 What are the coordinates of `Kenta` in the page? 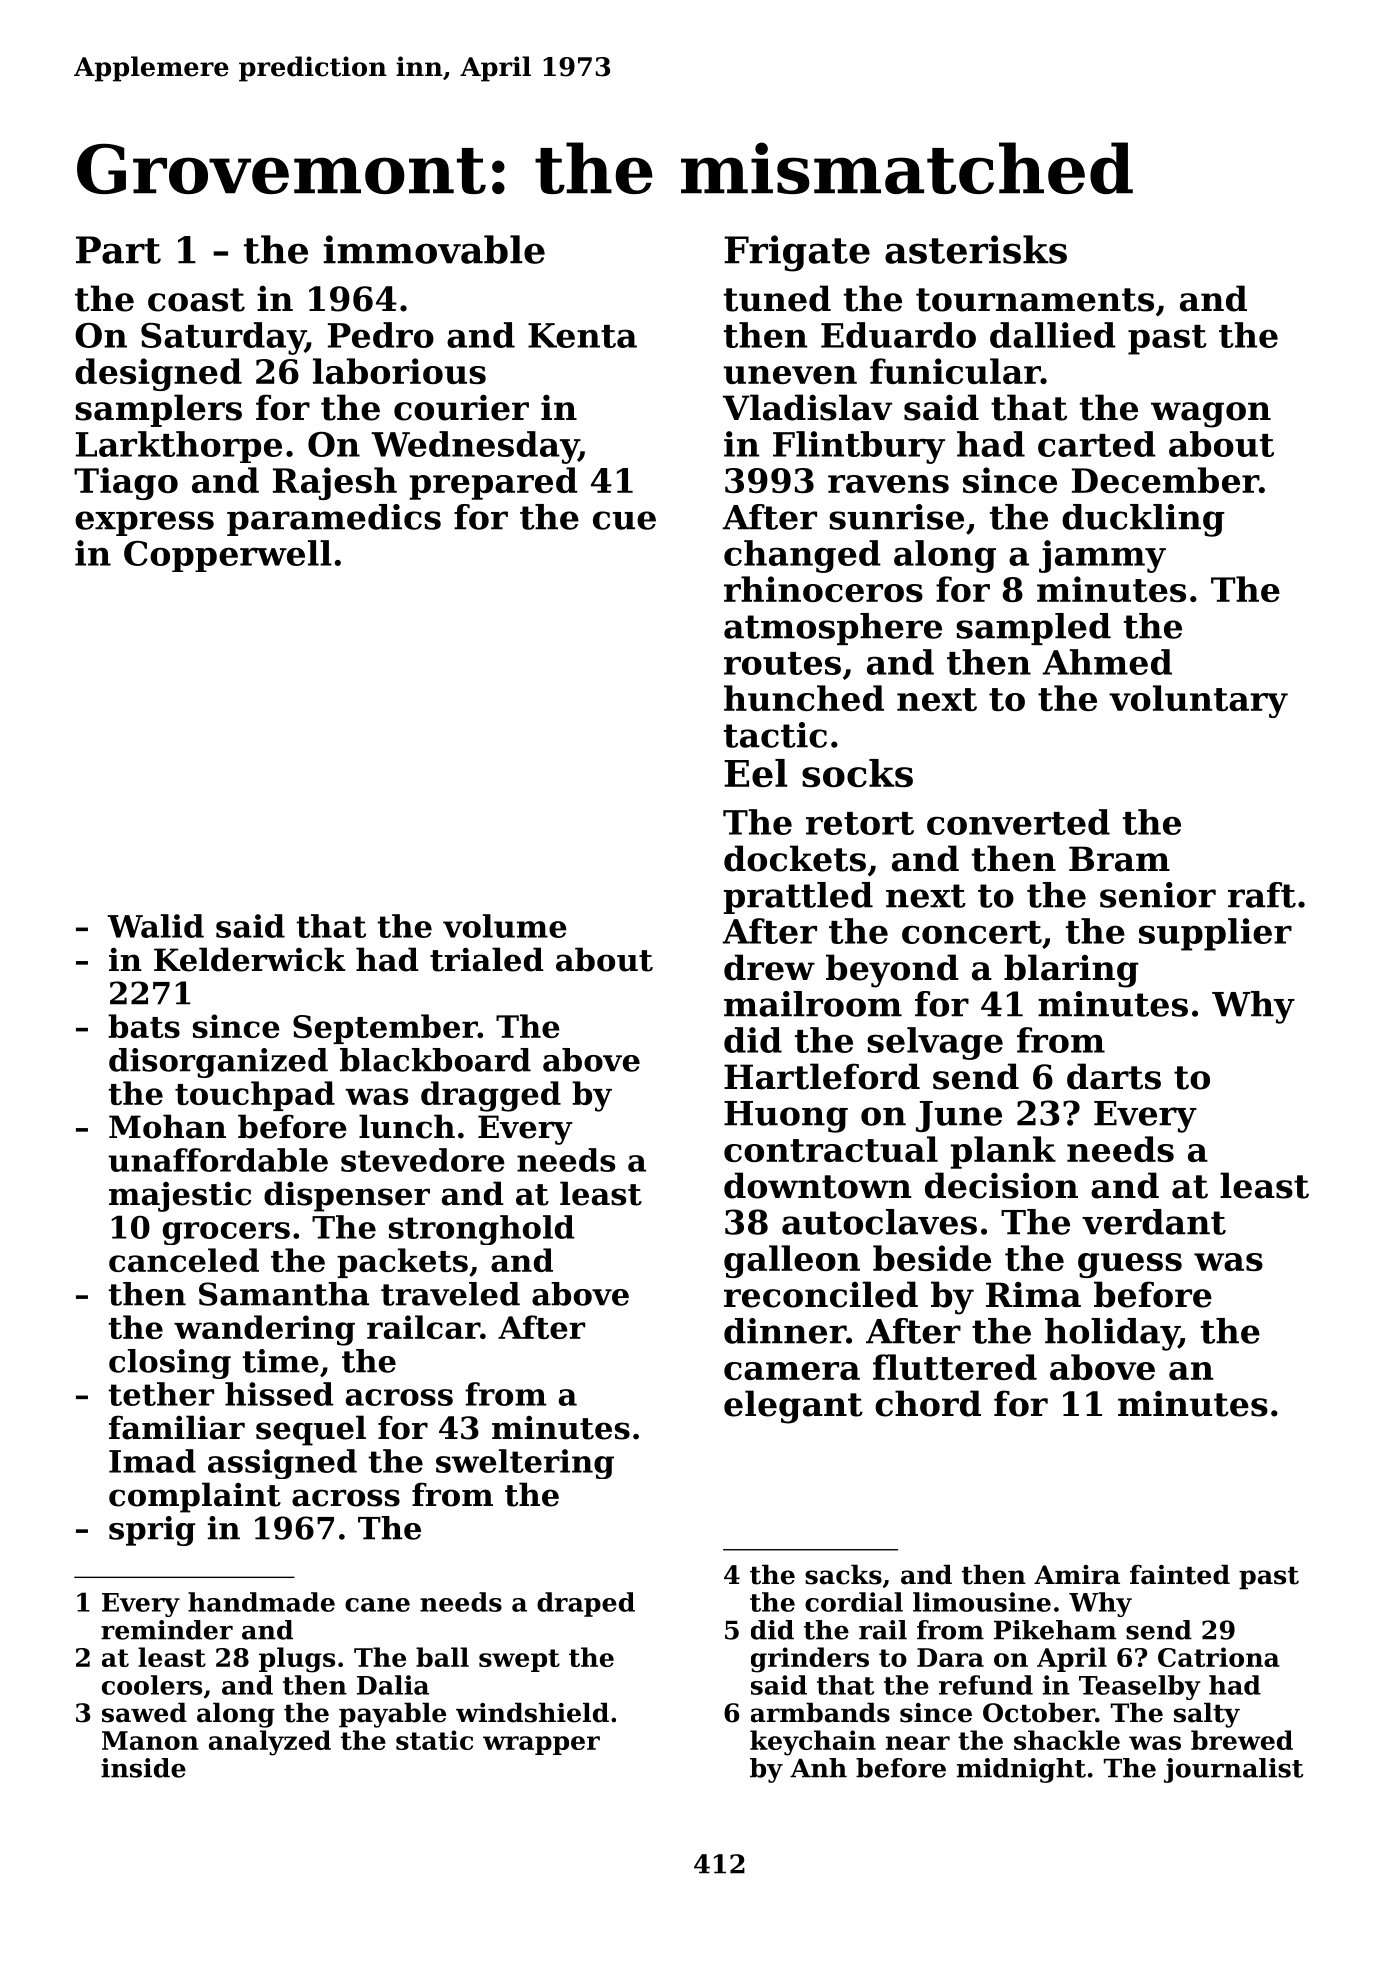 It's located at (582, 335).
